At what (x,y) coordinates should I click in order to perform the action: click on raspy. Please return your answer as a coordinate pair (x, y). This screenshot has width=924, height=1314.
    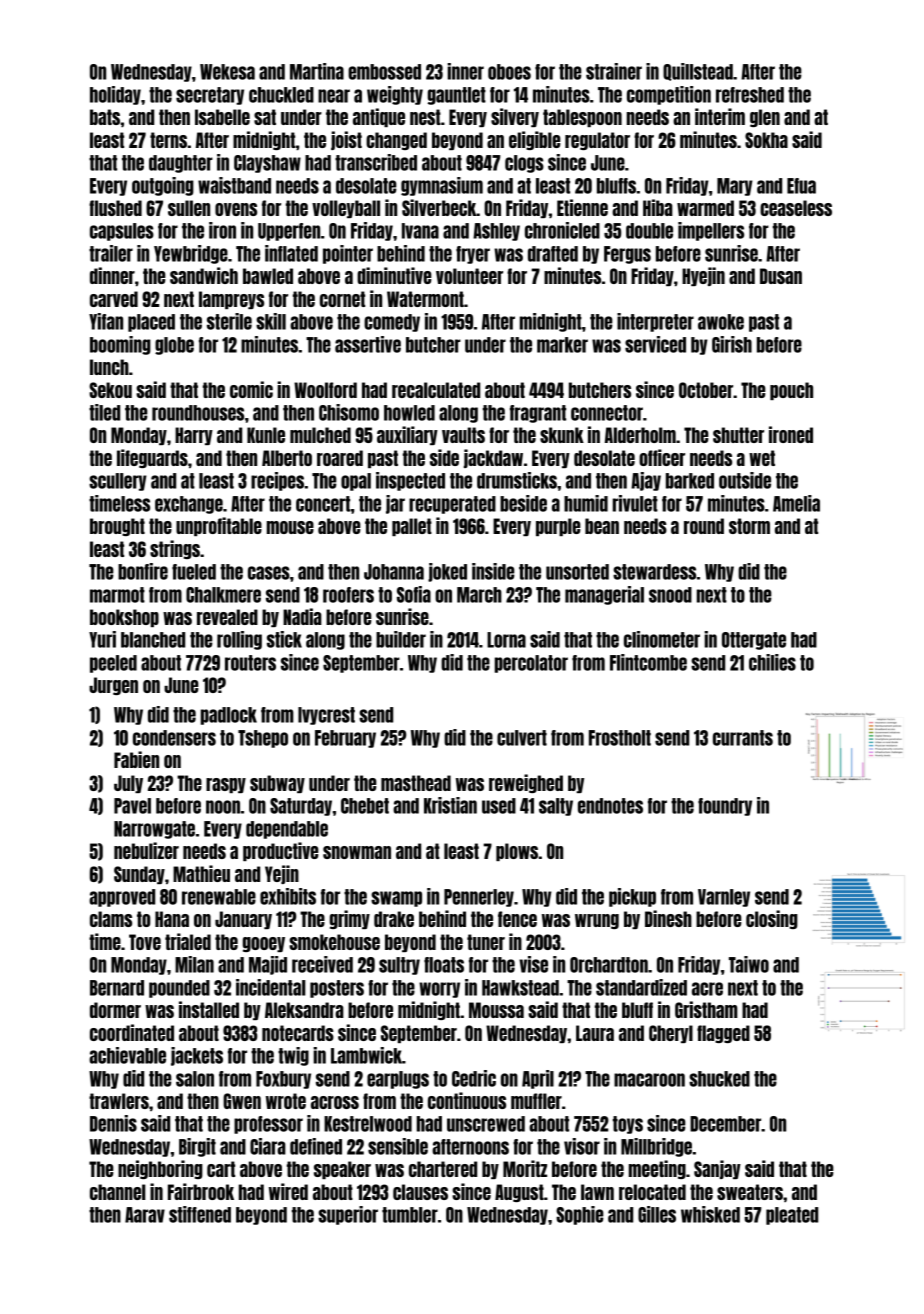
    Looking at the image, I should click on (226, 785).
